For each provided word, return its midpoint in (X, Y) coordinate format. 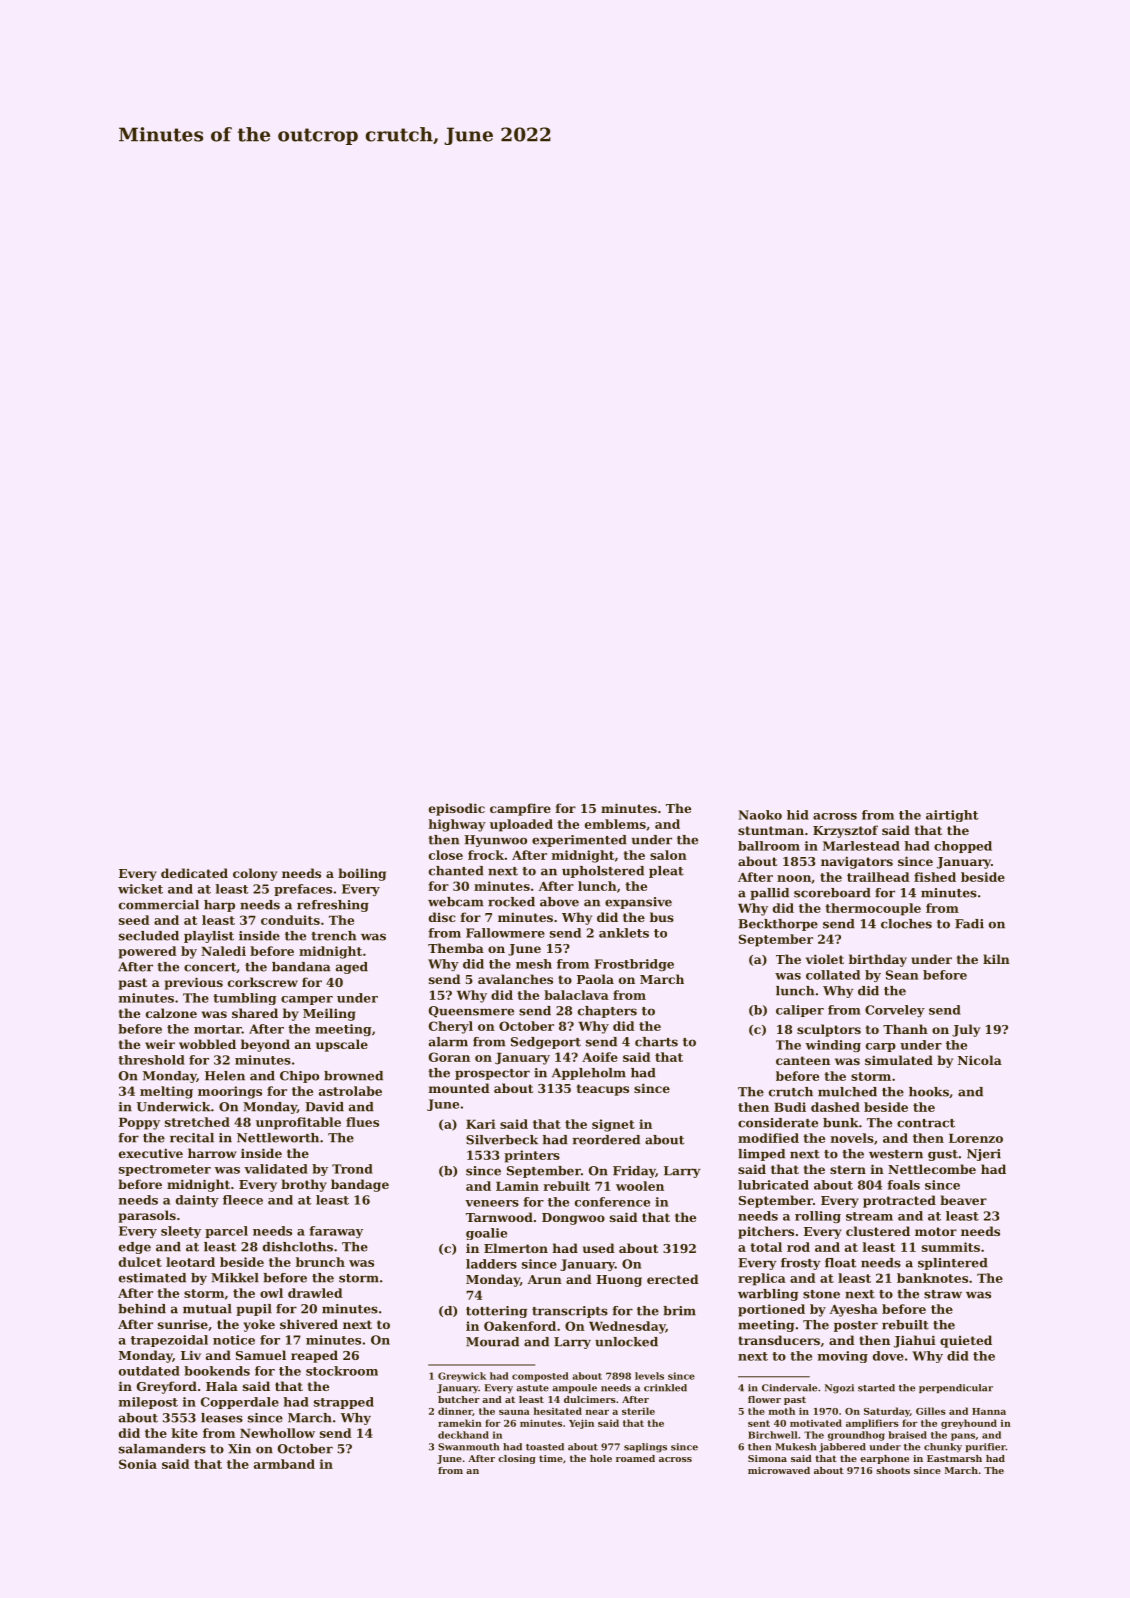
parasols (147, 1216)
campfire (520, 809)
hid (798, 815)
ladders (491, 1264)
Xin (239, 1448)
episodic (457, 809)
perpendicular (956, 1388)
